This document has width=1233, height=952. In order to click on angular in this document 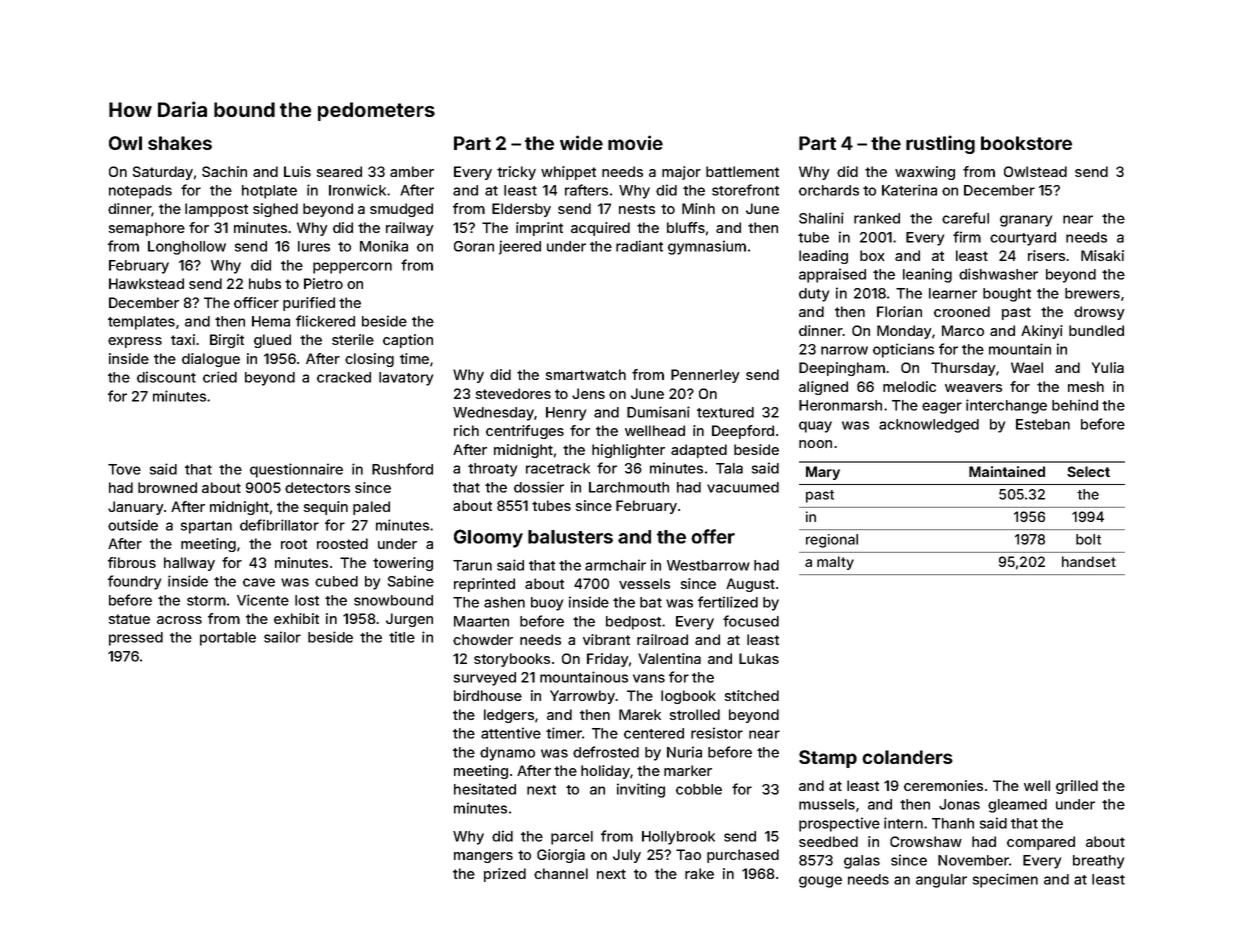, I will do `click(941, 881)`.
